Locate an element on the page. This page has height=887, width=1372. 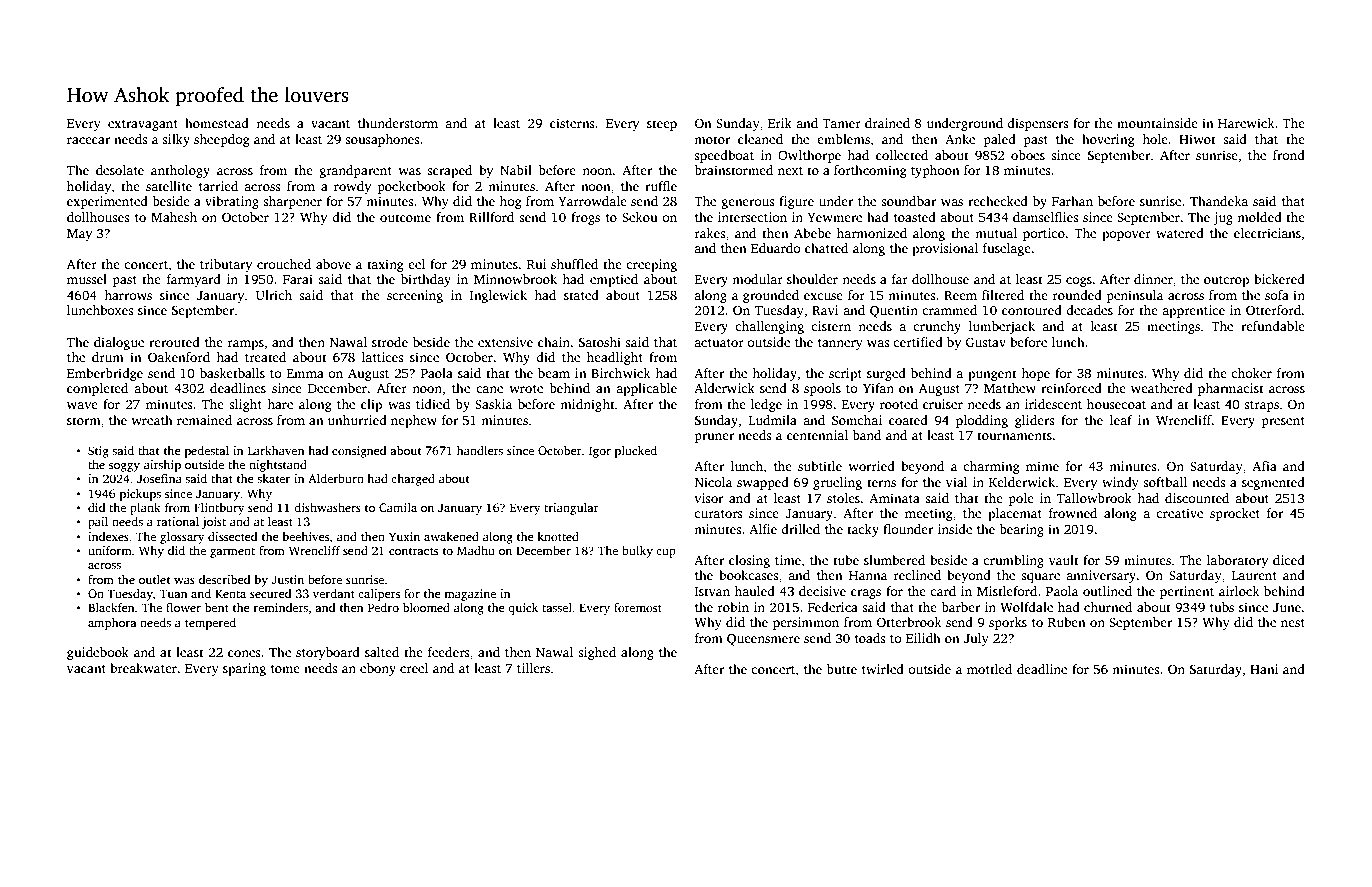
refundable is located at coordinates (1273, 326).
